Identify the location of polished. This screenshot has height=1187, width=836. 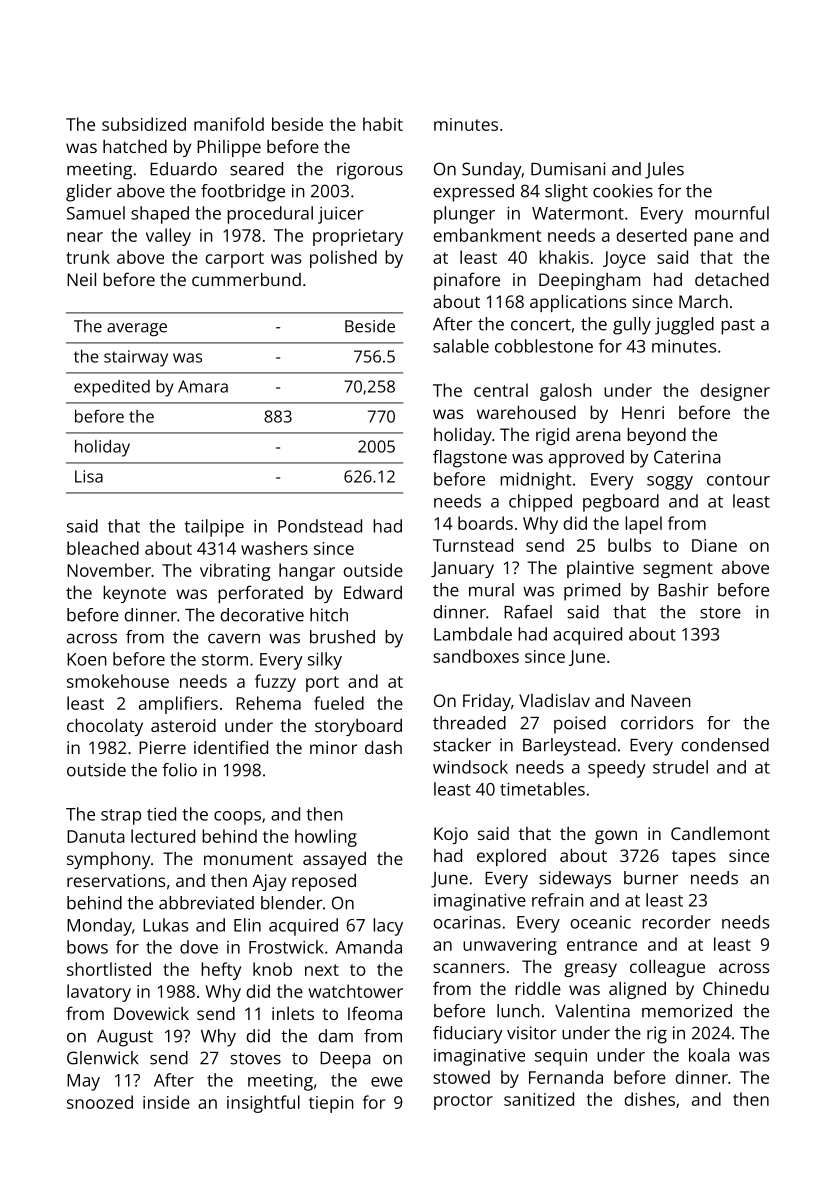
(343, 259).
